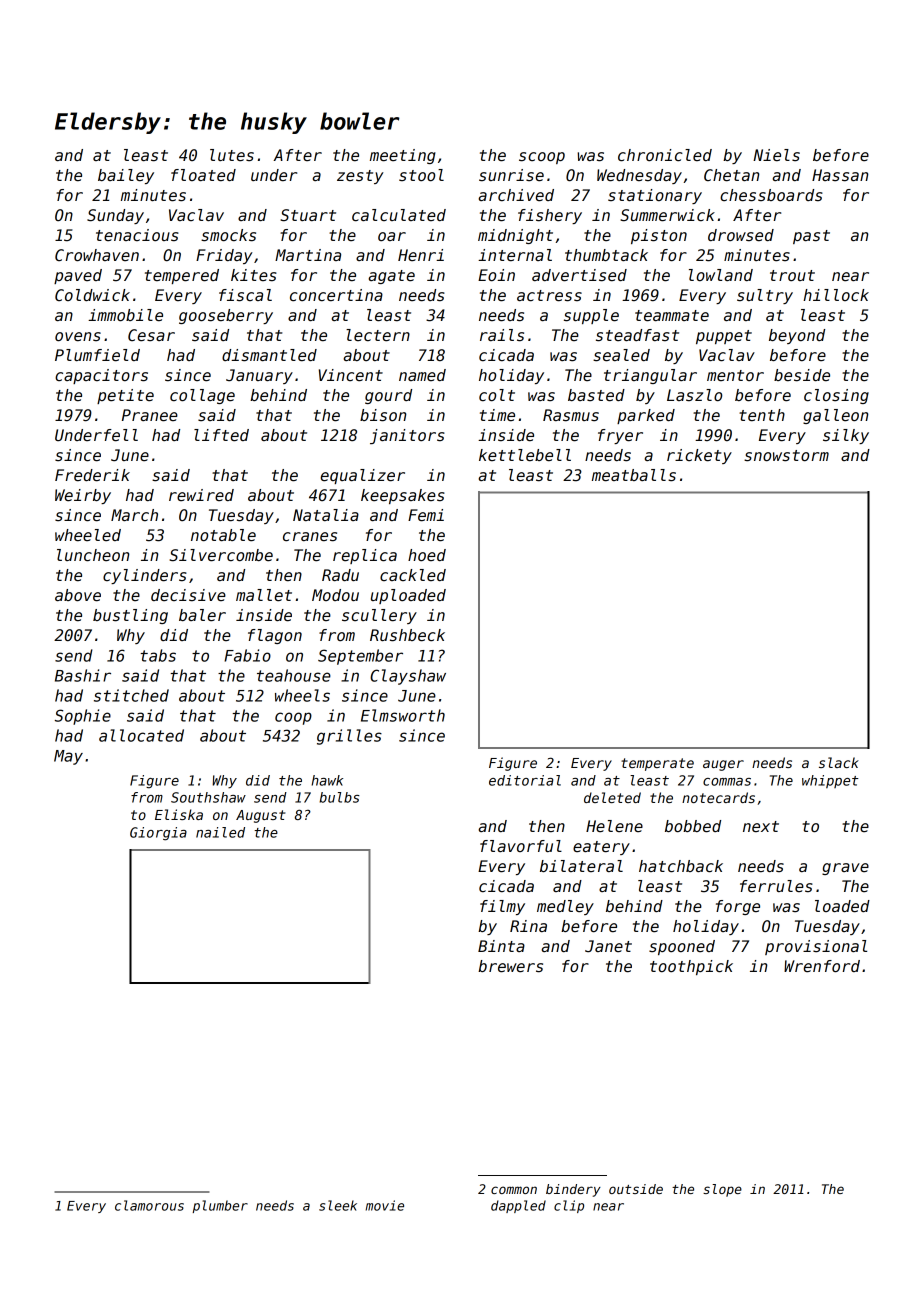 Image resolution: width=924 pixels, height=1314 pixels. What do you see at coordinates (408, 677) in the document?
I see `Clayshaw` at bounding box center [408, 677].
